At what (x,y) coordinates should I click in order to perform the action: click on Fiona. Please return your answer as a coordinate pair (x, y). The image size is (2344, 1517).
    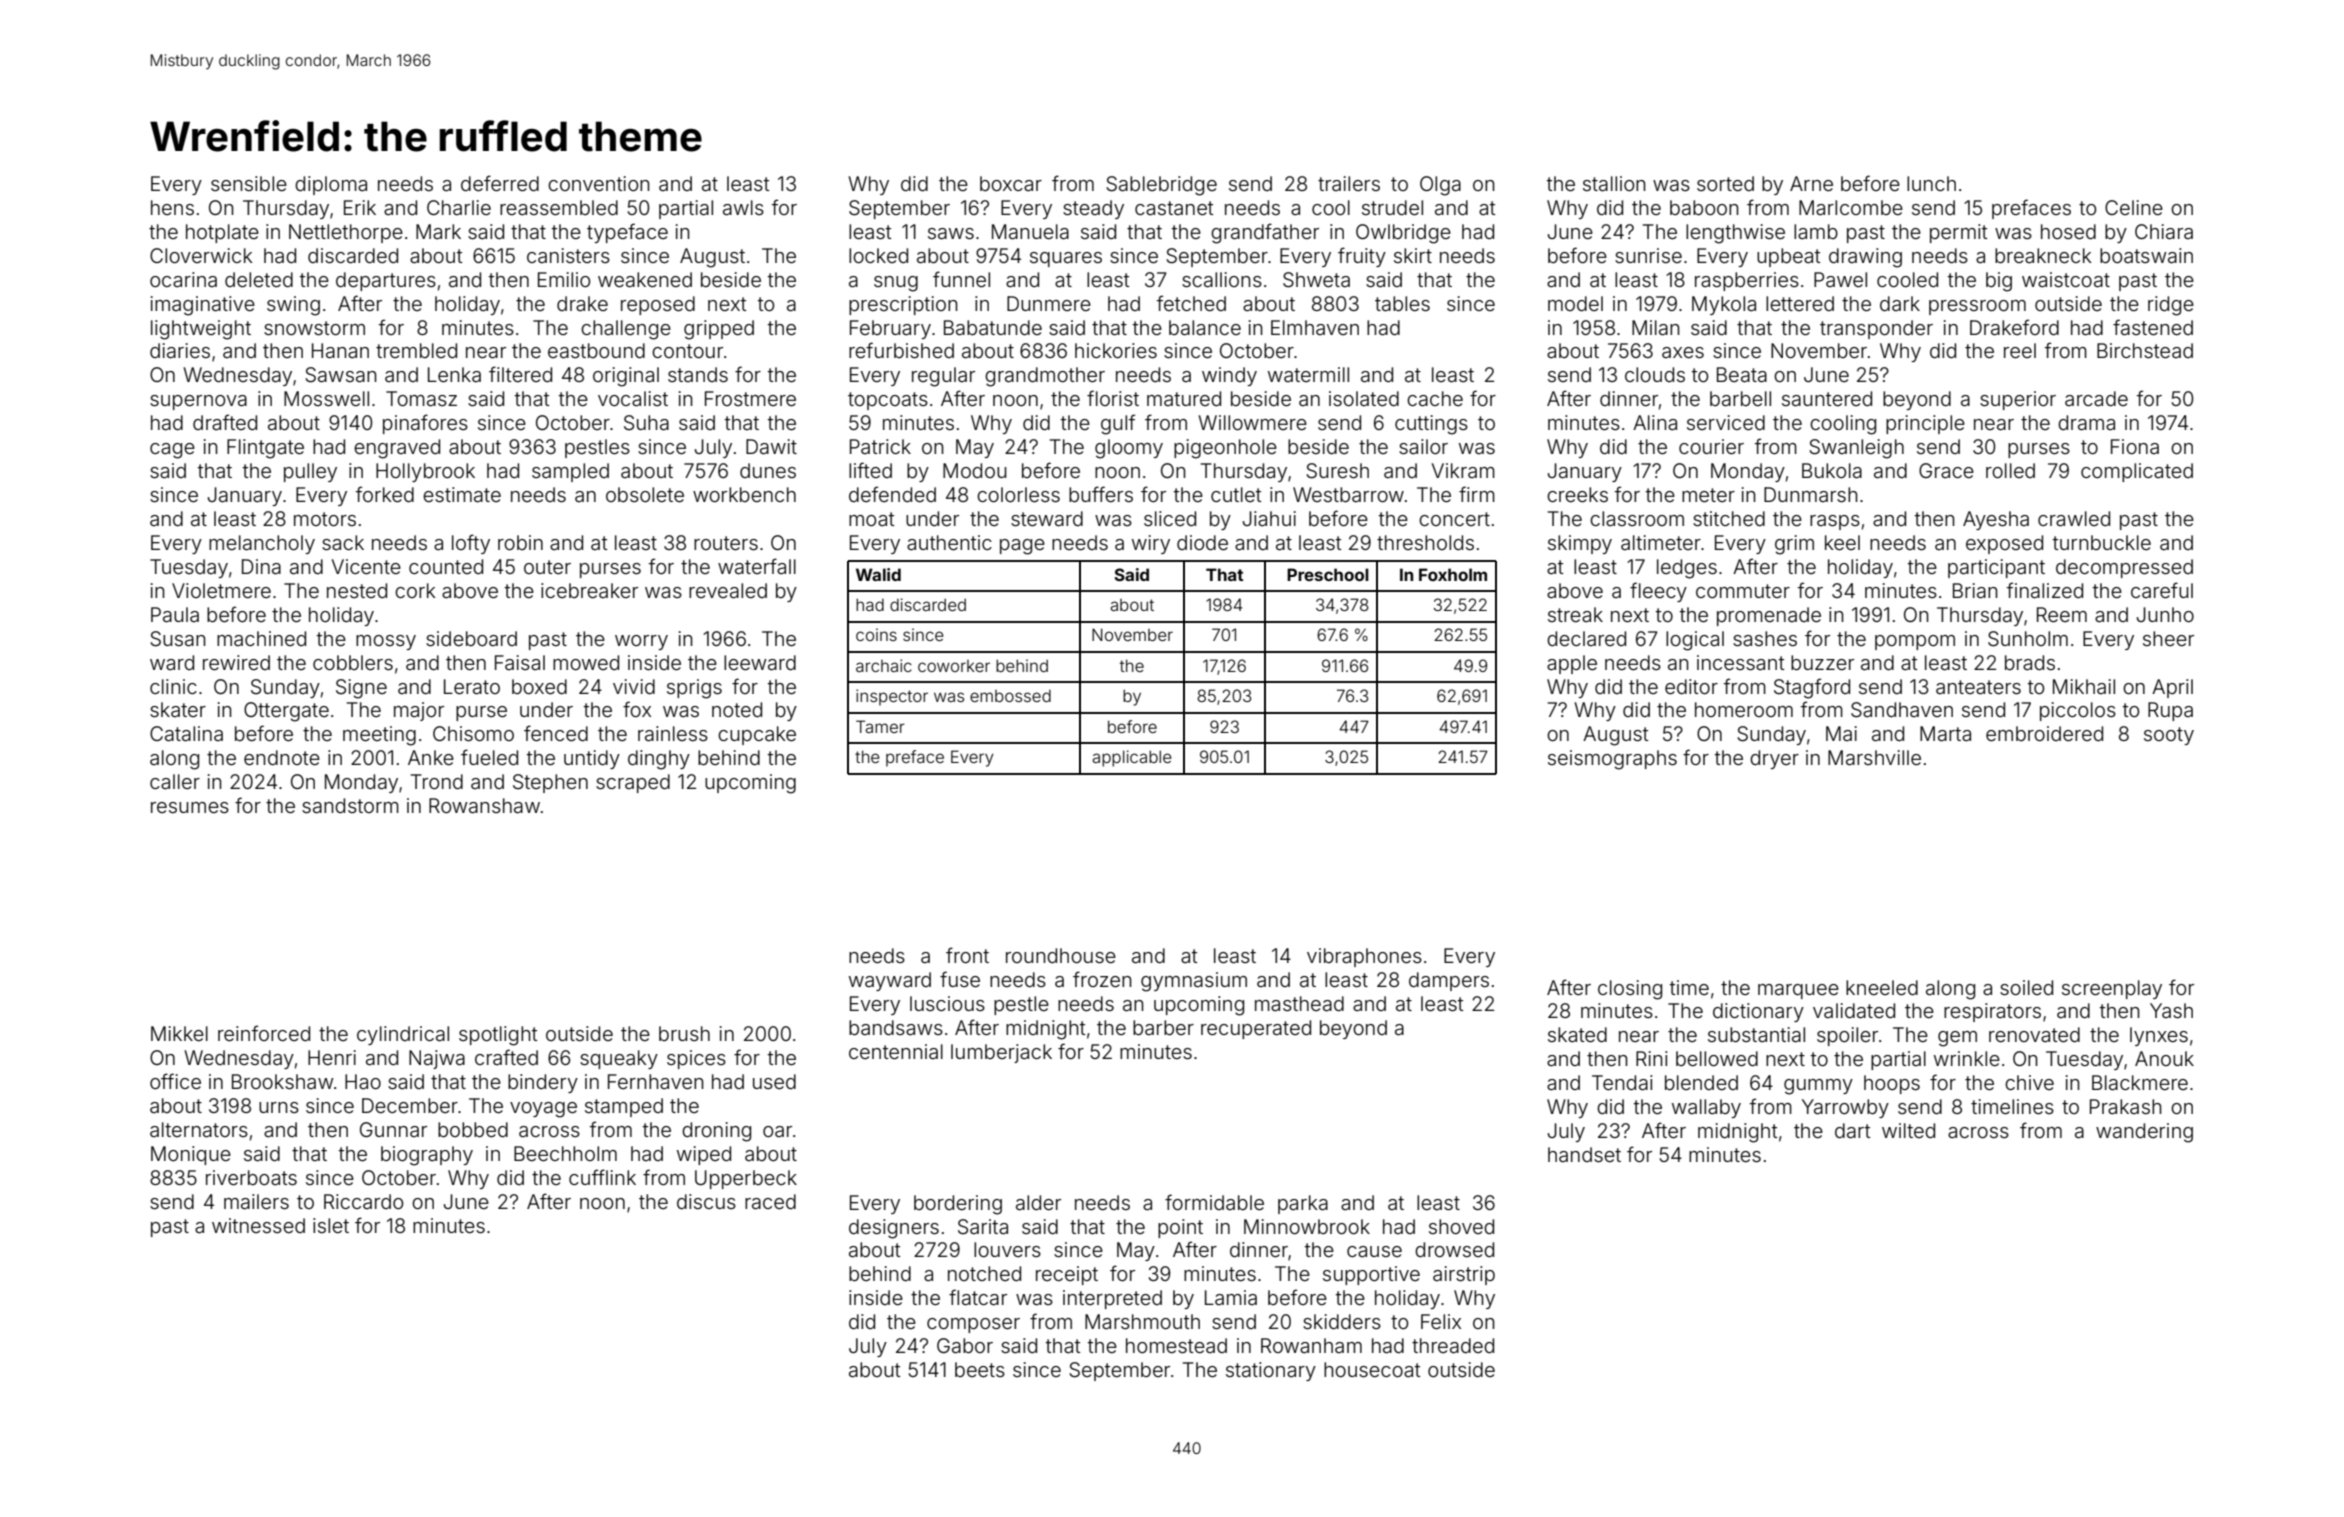
    Looking at the image, I should click on (2135, 446).
